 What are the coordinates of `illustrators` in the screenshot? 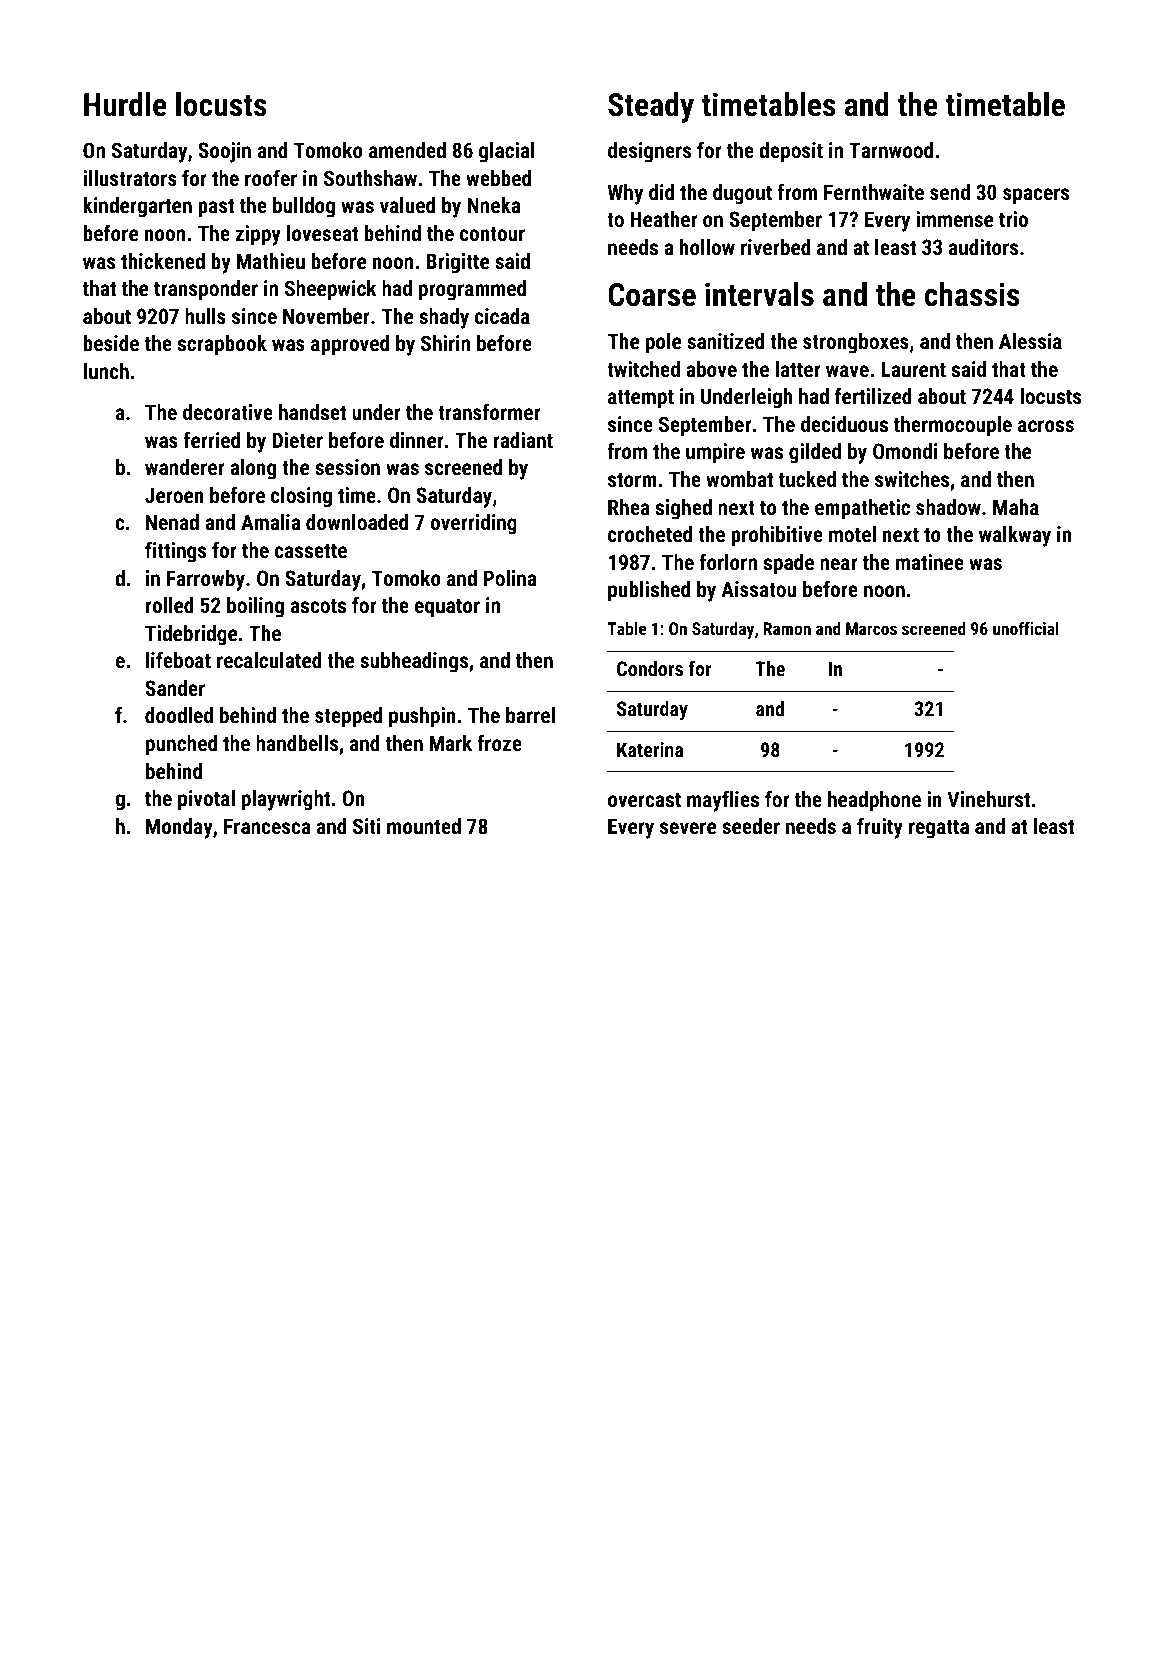 It's located at (130, 178).
